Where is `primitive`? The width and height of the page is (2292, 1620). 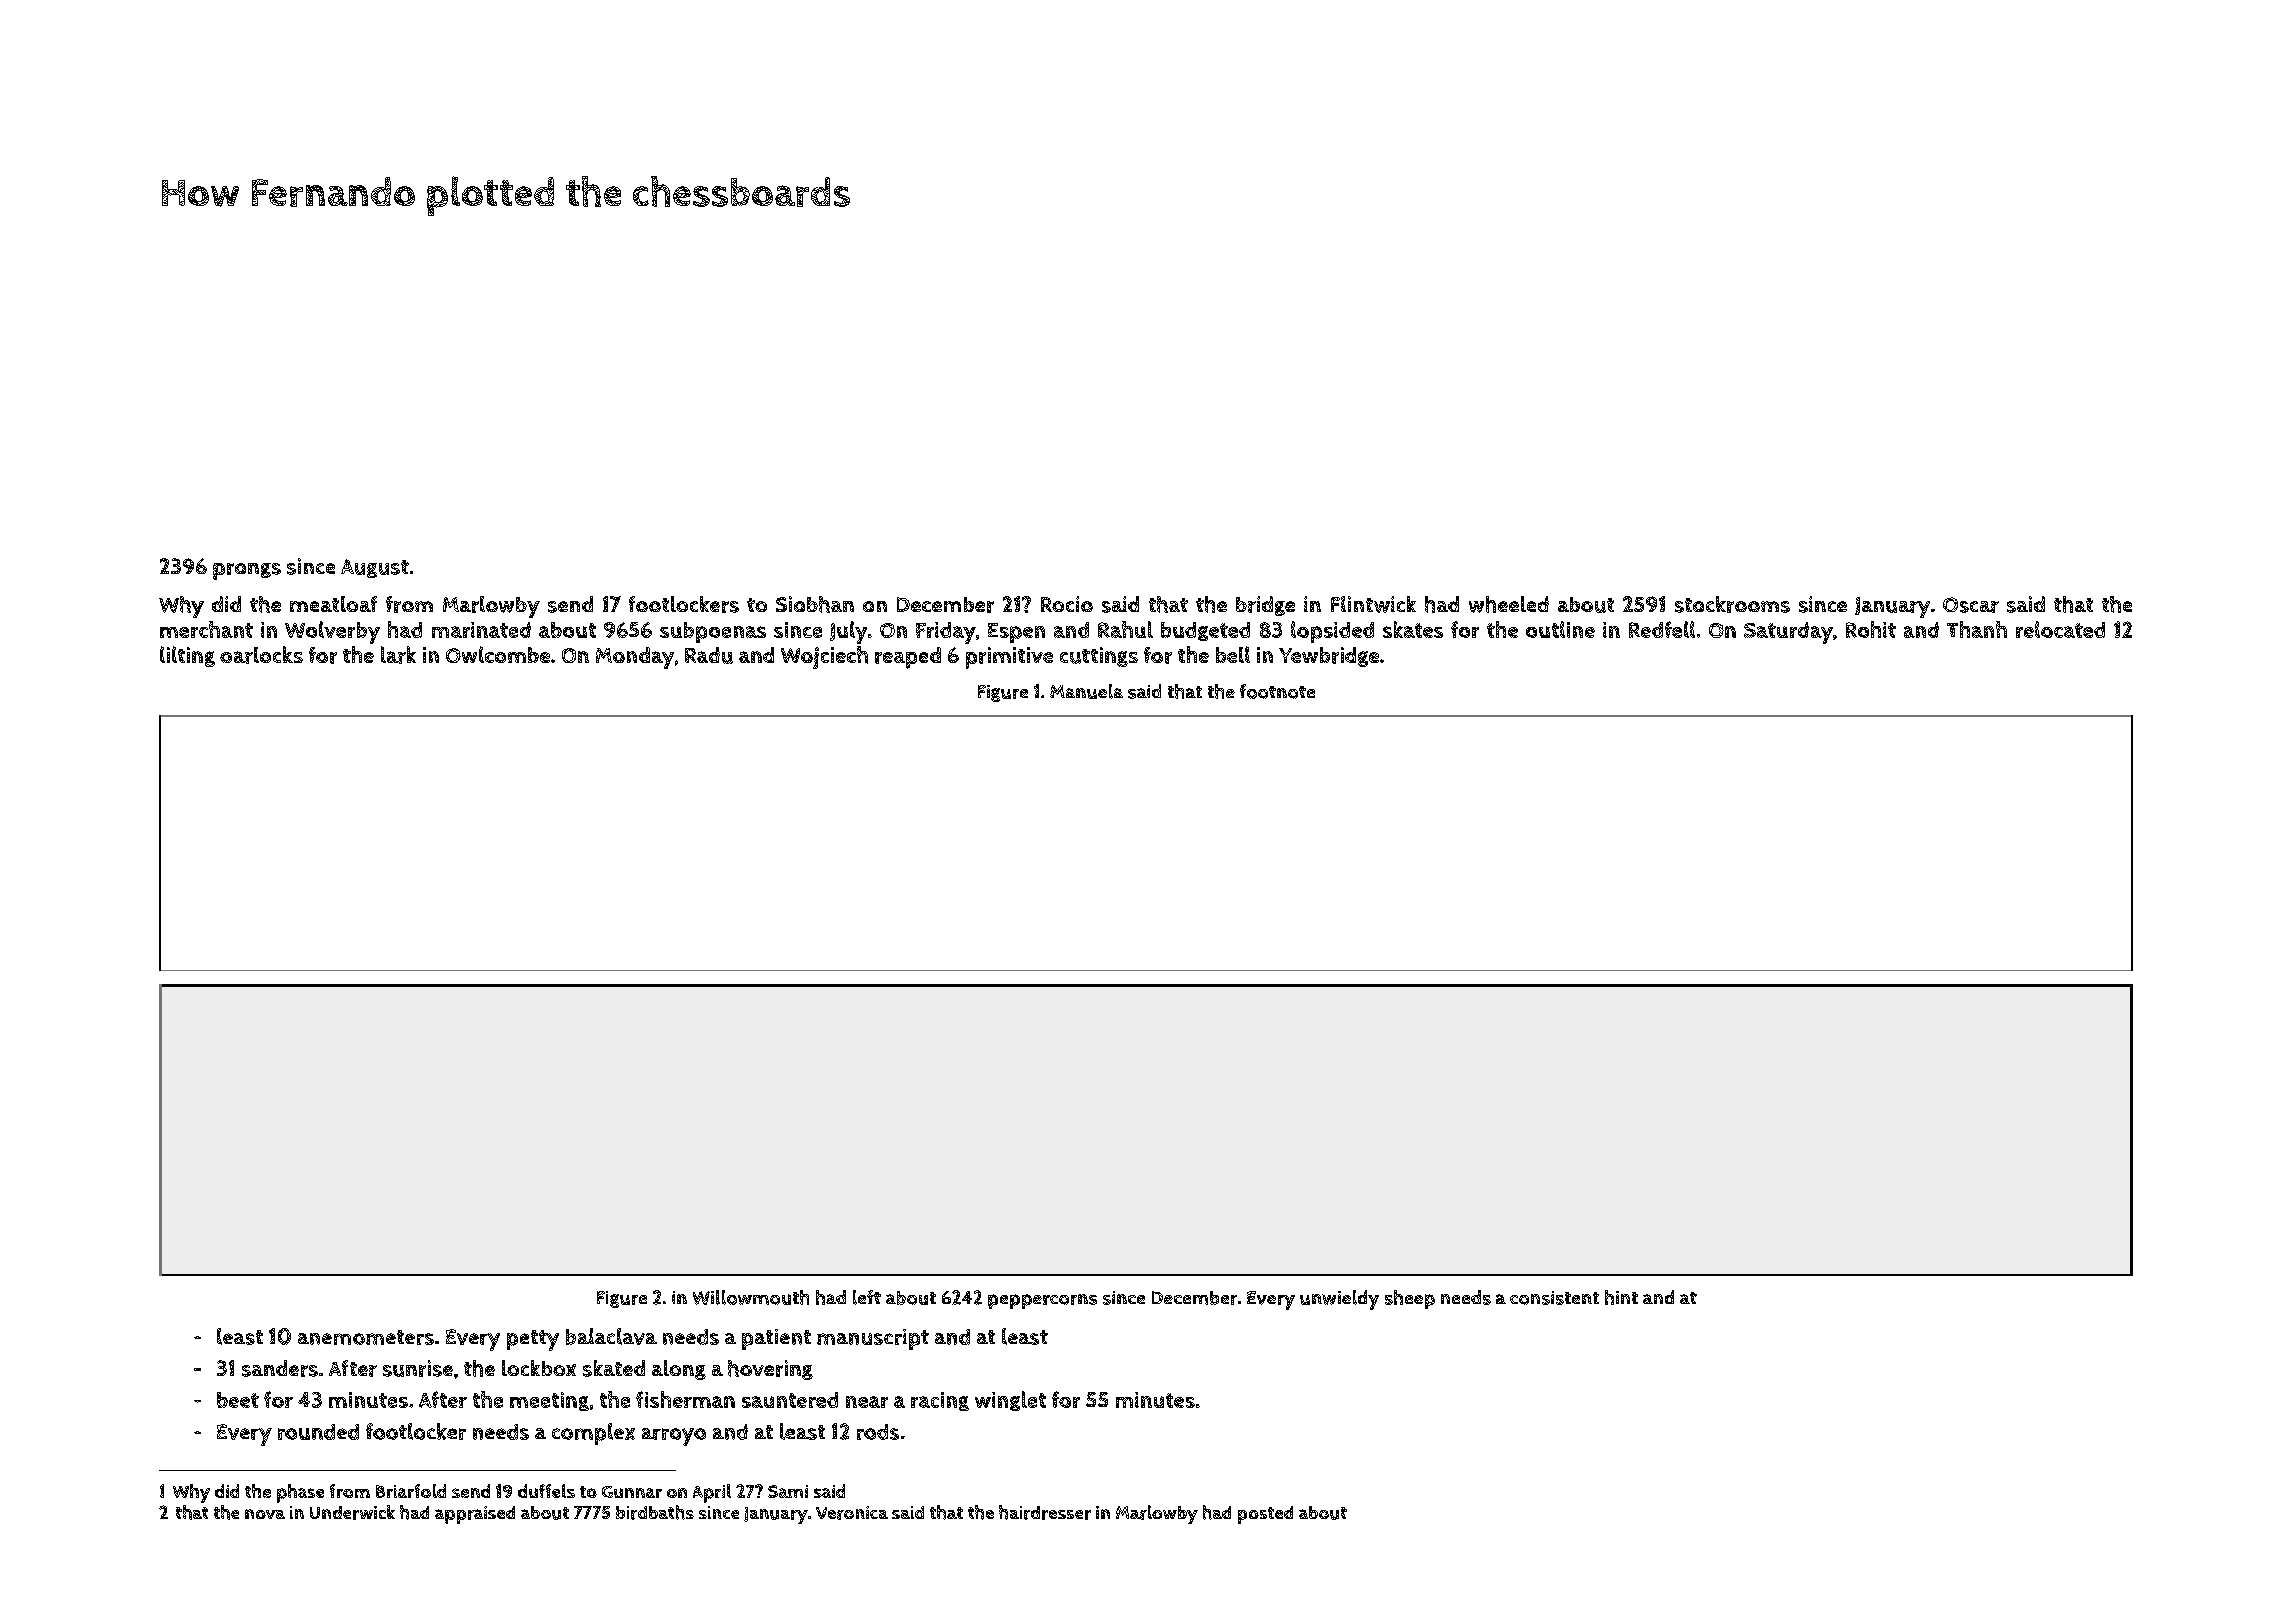 primitive is located at coordinates (1009, 658).
